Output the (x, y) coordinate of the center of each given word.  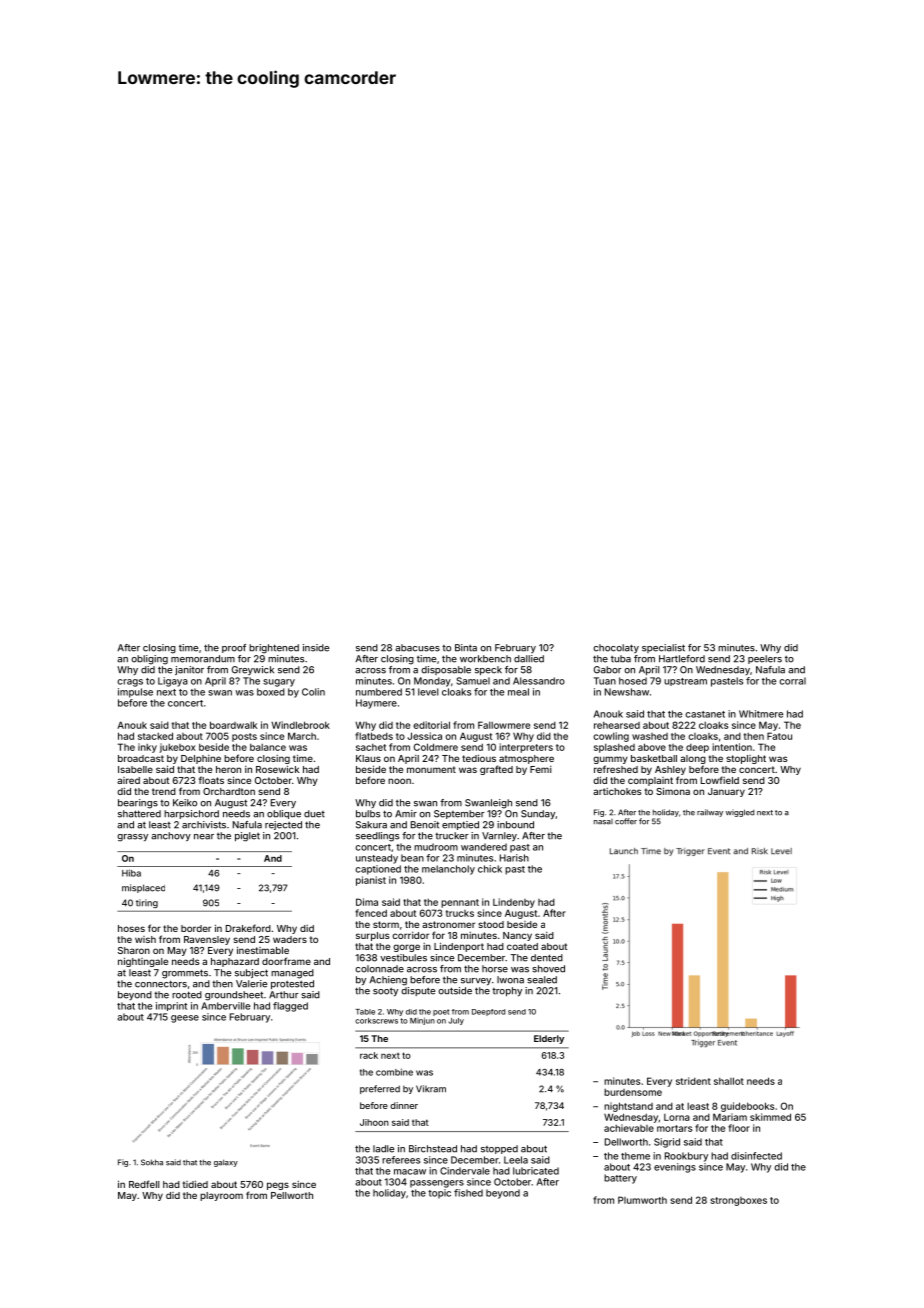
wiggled (740, 813)
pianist (371, 881)
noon (399, 781)
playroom (221, 1196)
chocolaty (616, 648)
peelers (765, 659)
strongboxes (738, 1201)
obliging (149, 660)
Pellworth (292, 1195)
